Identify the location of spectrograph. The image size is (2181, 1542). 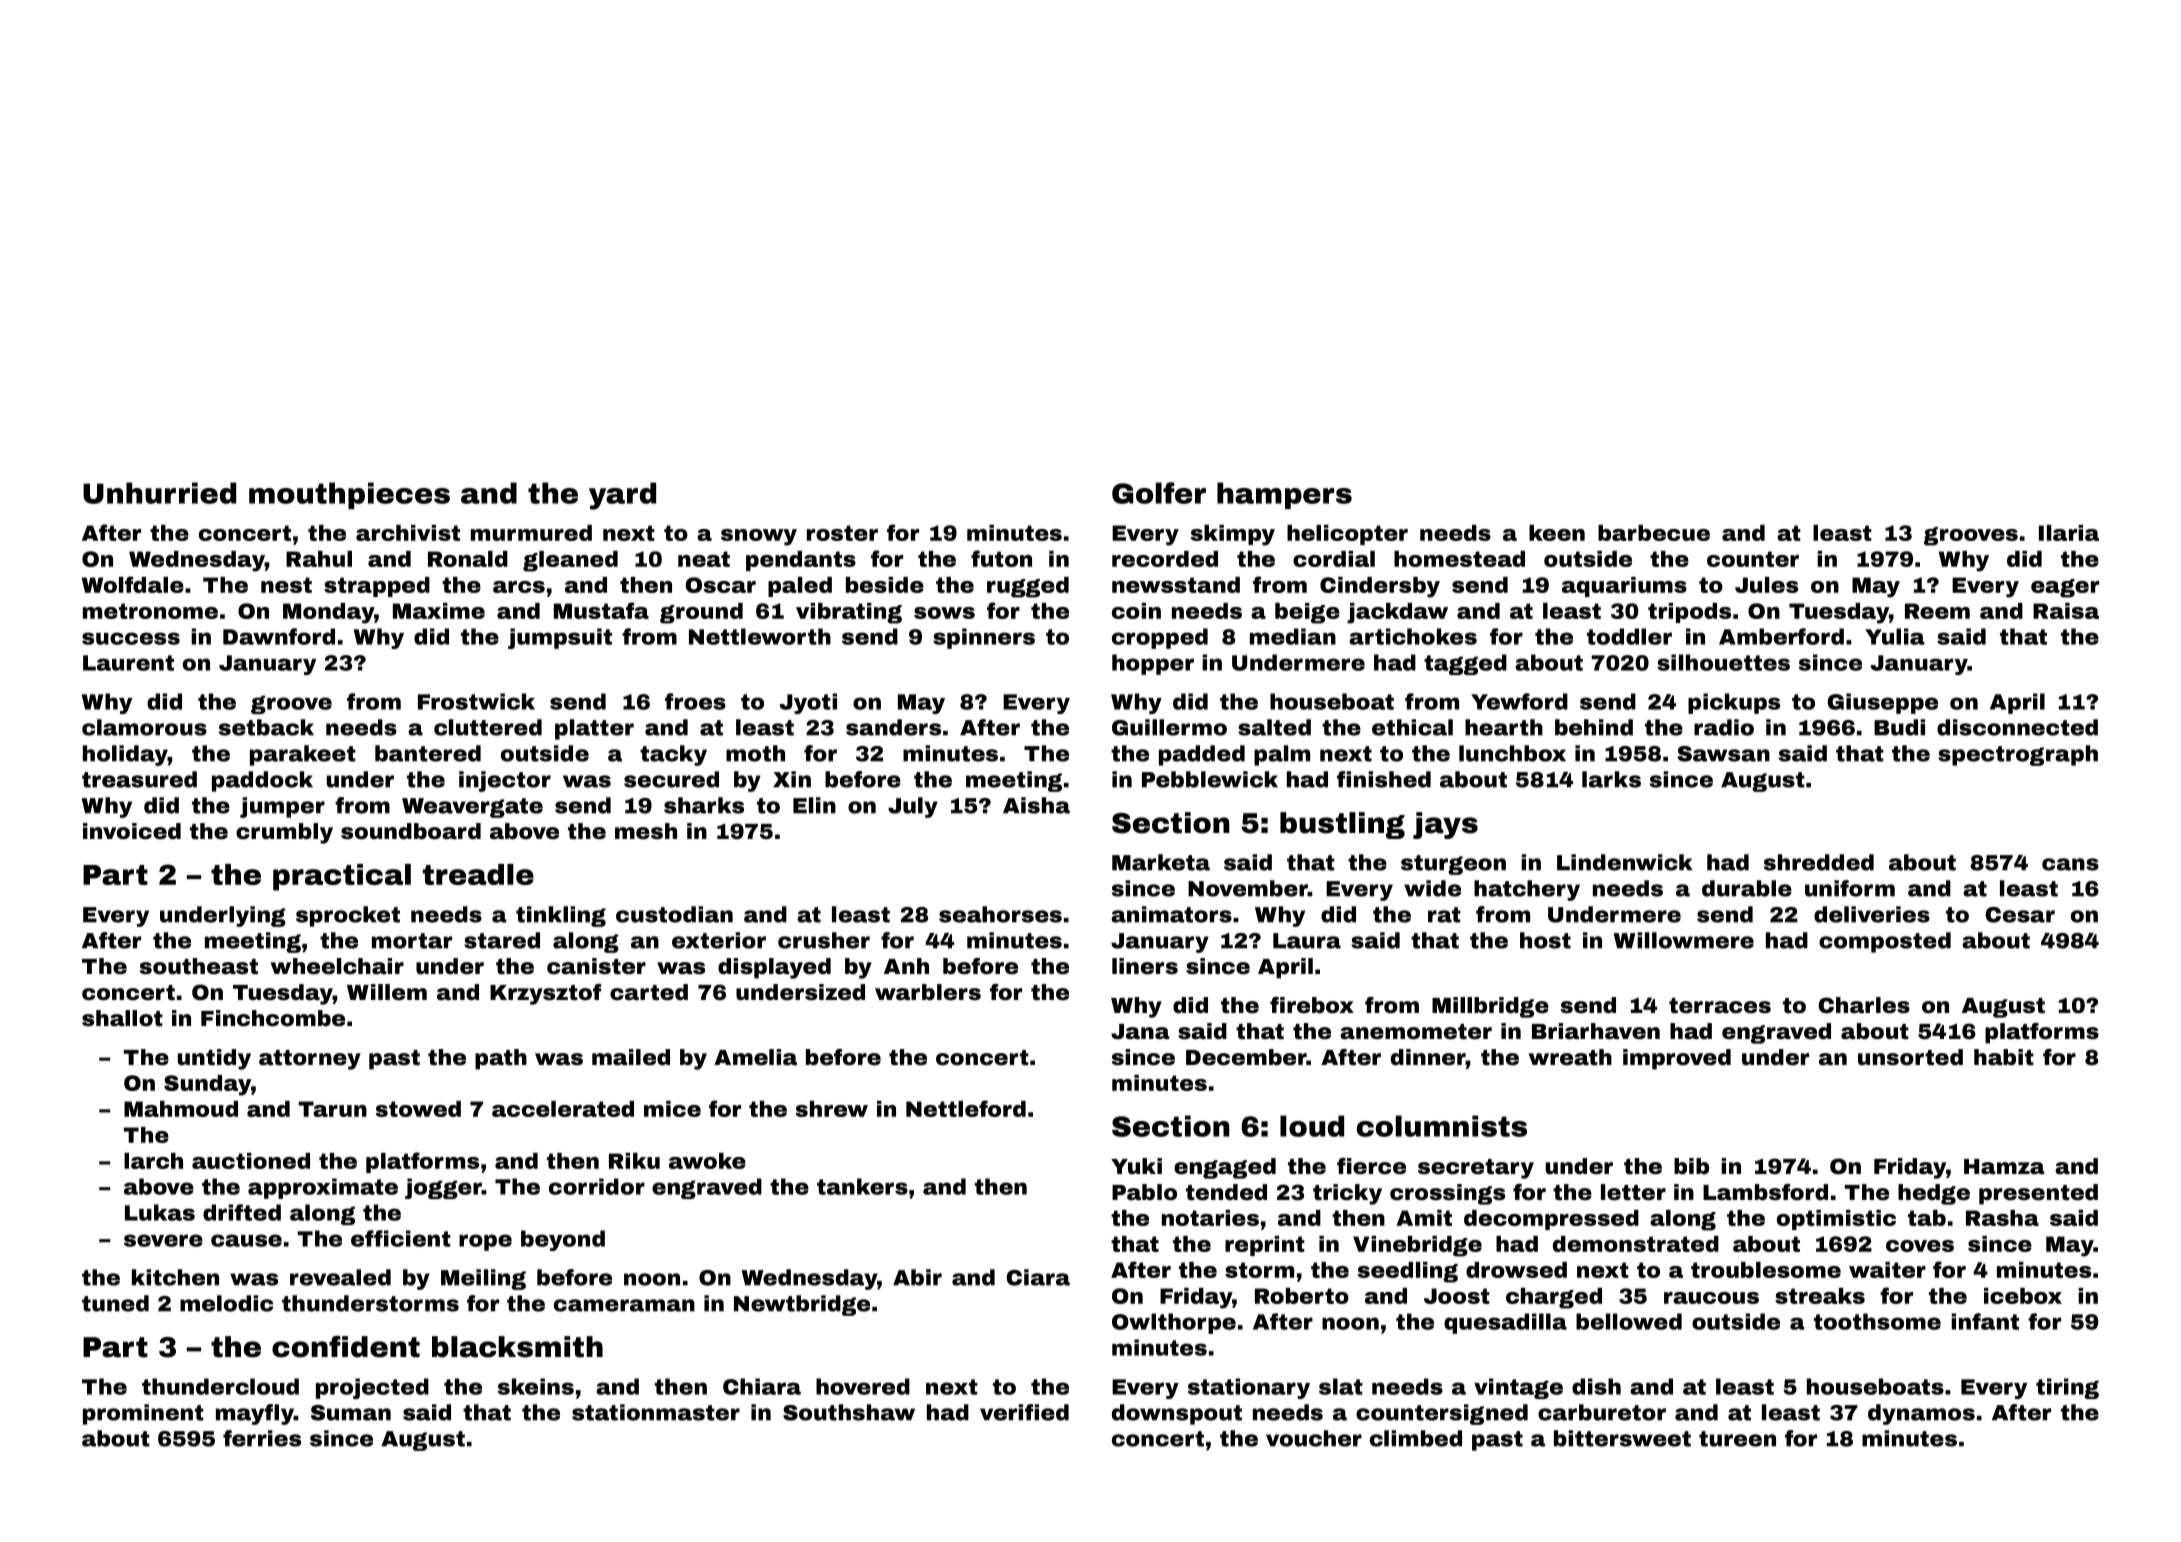
(2018, 755).
